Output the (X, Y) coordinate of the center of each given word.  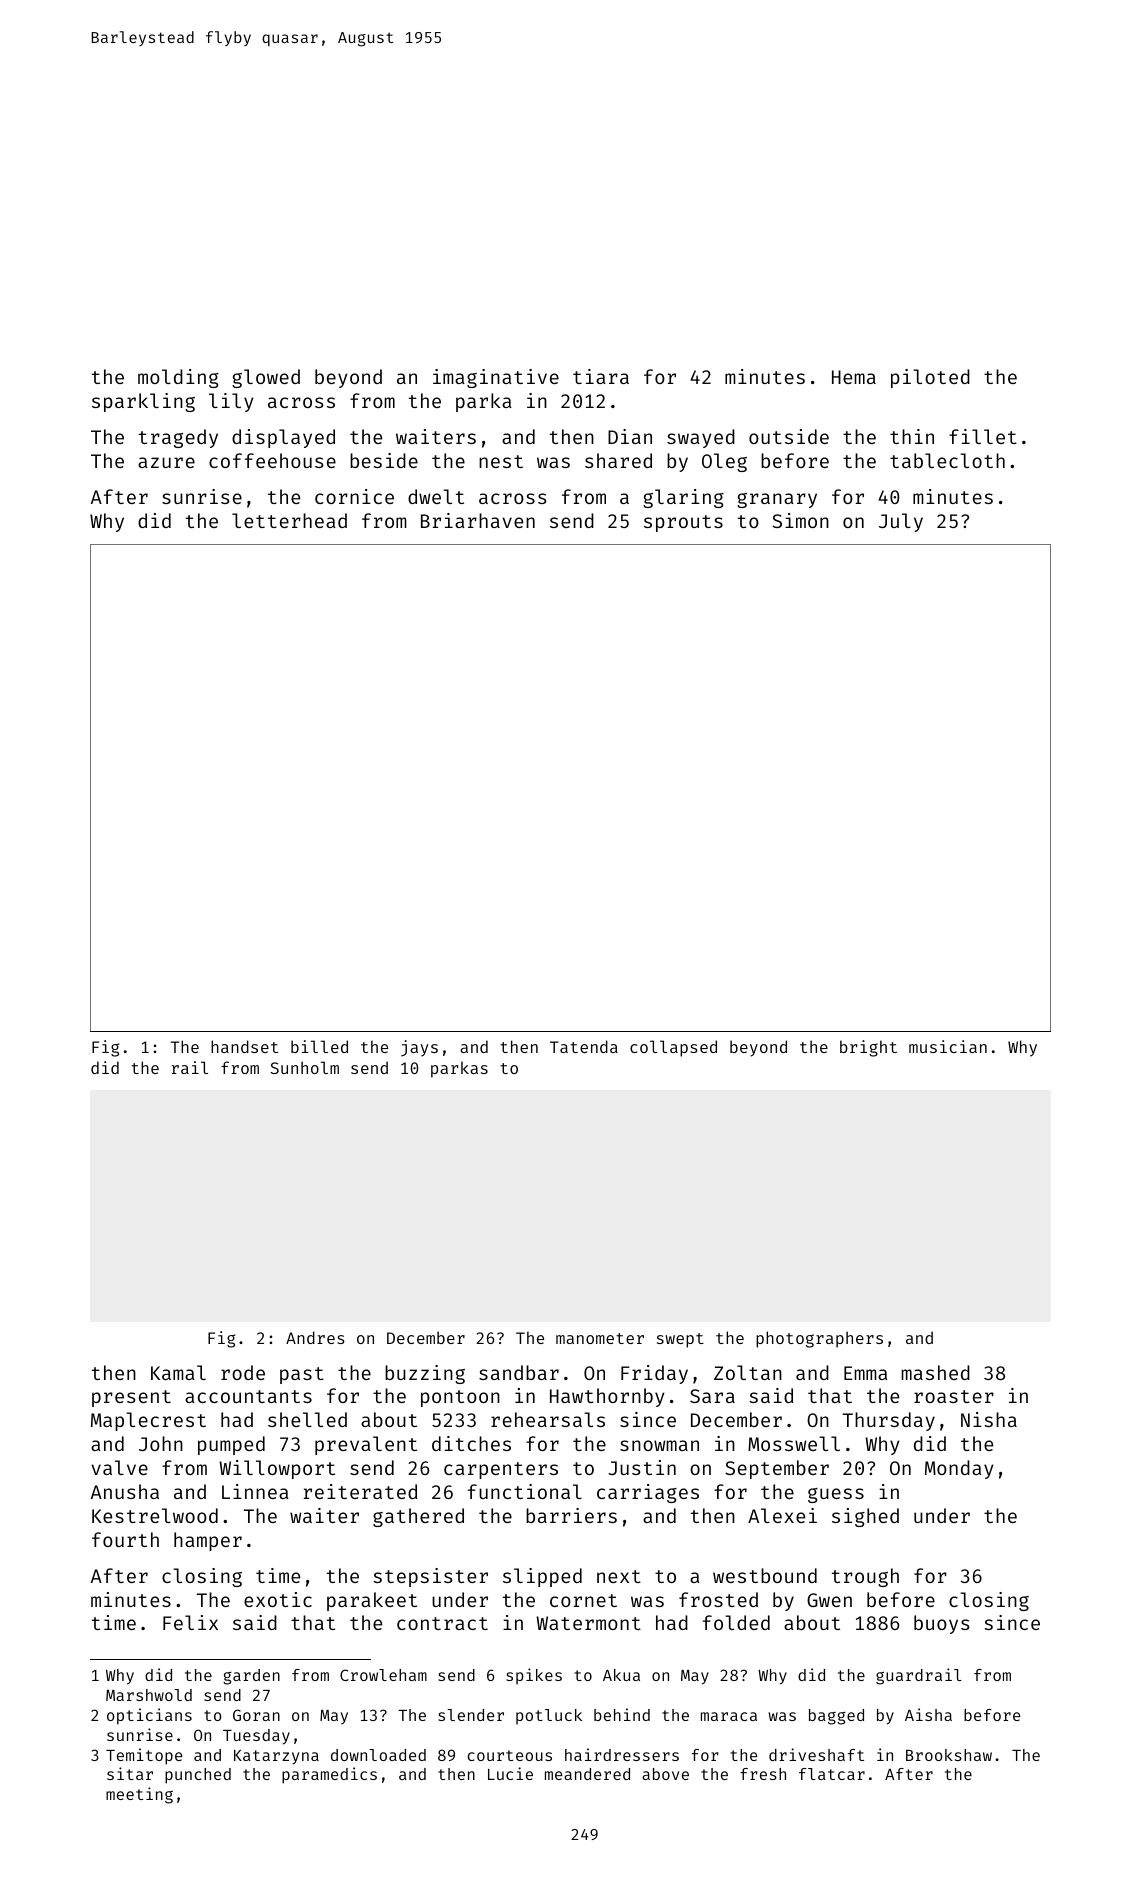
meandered (587, 1774)
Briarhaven (478, 520)
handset (244, 1046)
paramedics (329, 1775)
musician (948, 1046)
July (901, 522)
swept (680, 1340)
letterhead (289, 520)
